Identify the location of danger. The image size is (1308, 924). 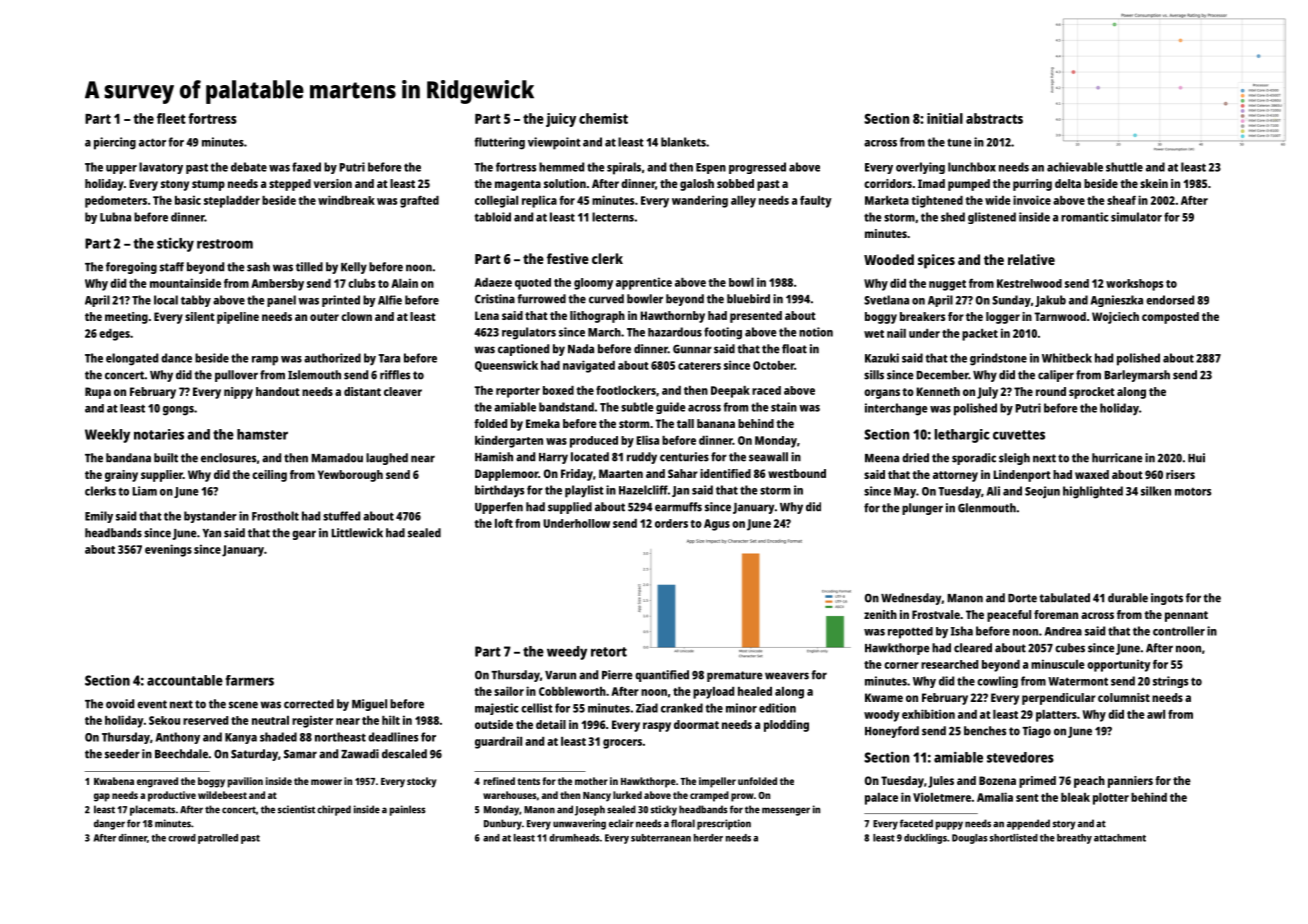
(109, 824).
